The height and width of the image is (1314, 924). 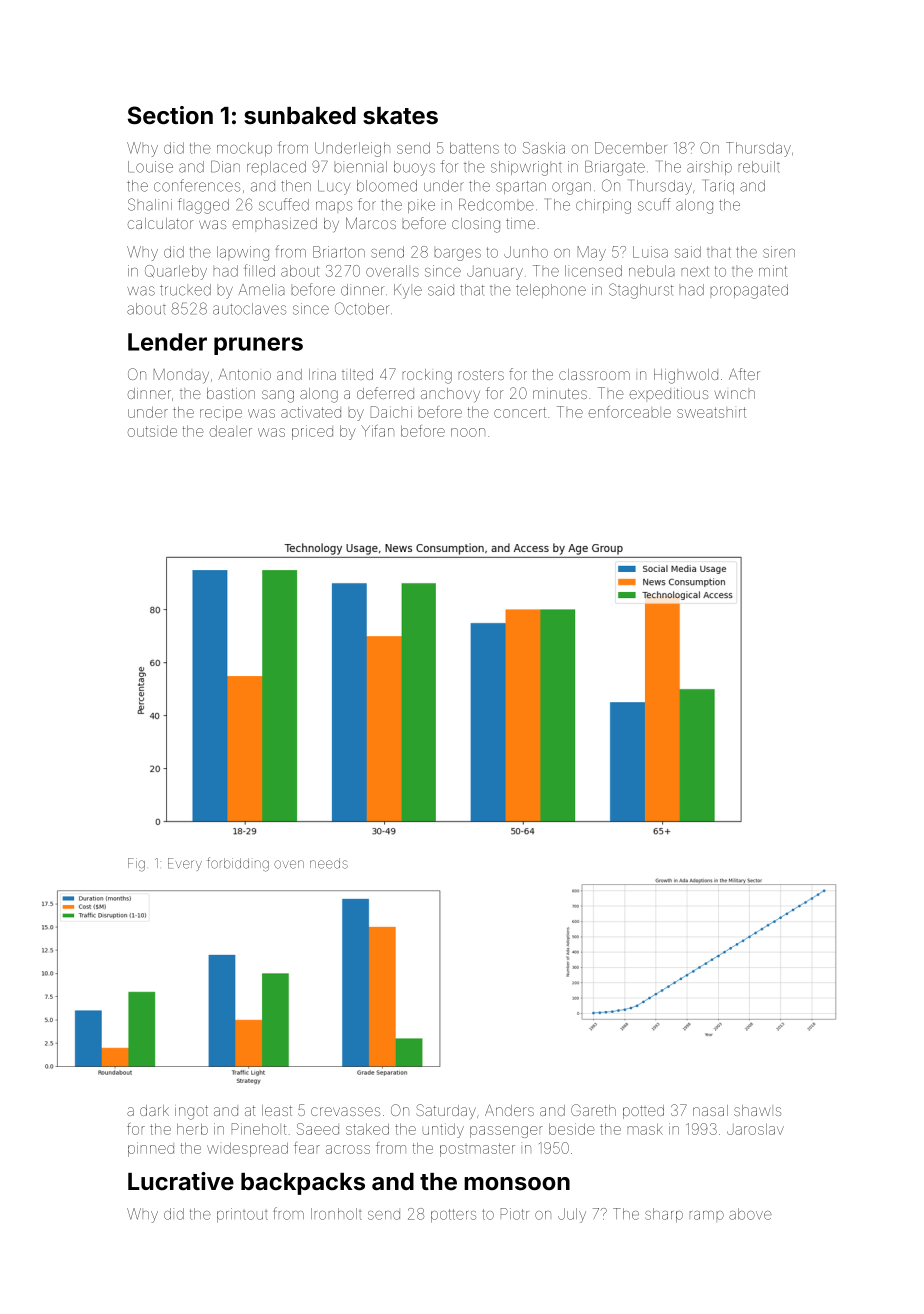 What do you see at coordinates (709, 168) in the image?
I see `airship` at bounding box center [709, 168].
